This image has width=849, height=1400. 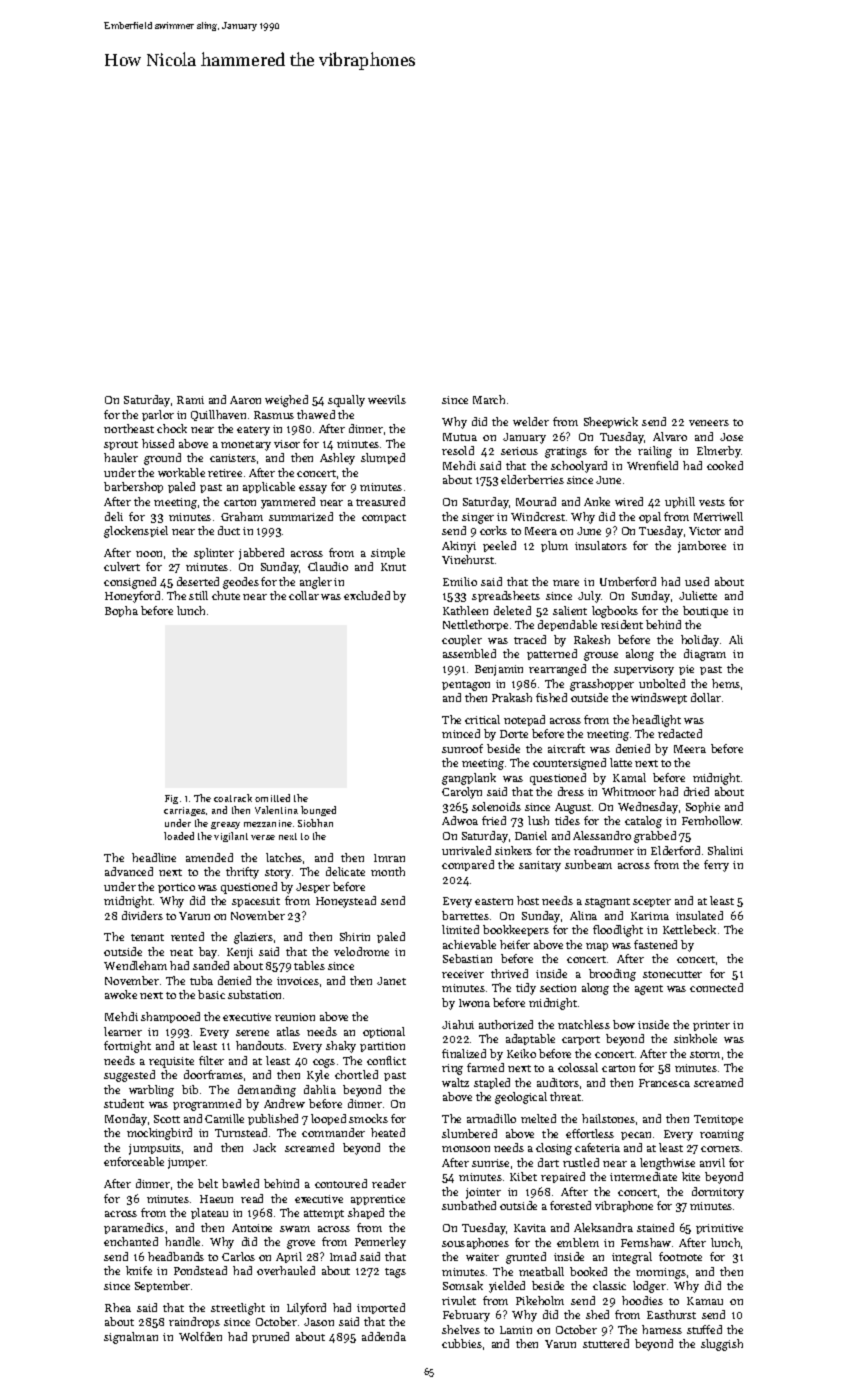 I want to click on weevils, so click(x=387, y=399).
